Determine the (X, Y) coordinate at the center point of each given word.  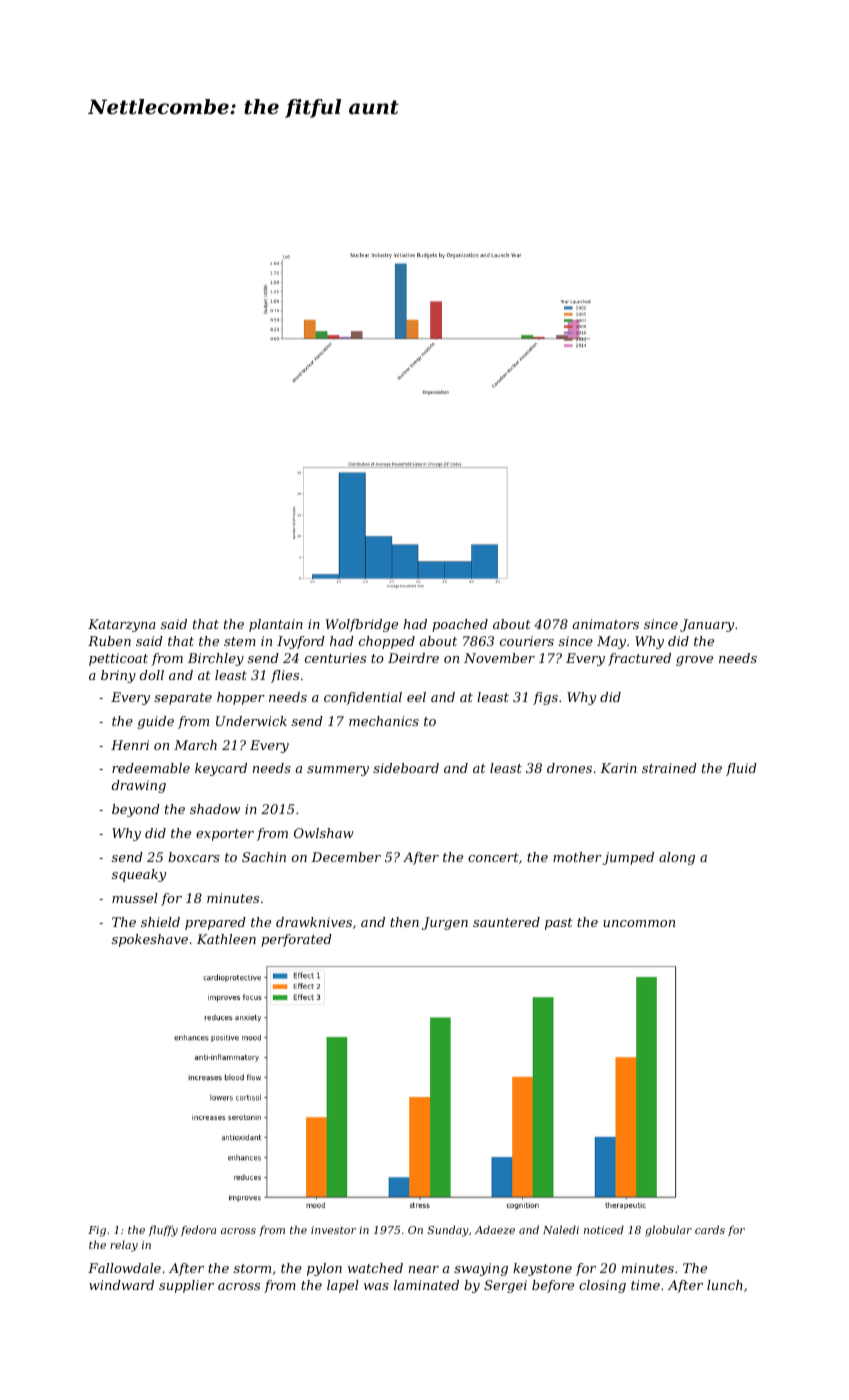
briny (118, 676)
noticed (604, 1229)
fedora (198, 1230)
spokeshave (150, 940)
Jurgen (445, 923)
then (404, 922)
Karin (618, 768)
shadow (215, 809)
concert (493, 857)
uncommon (639, 923)
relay (124, 1246)
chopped (387, 642)
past (559, 924)
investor (333, 1230)
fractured (639, 659)
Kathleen (226, 939)
